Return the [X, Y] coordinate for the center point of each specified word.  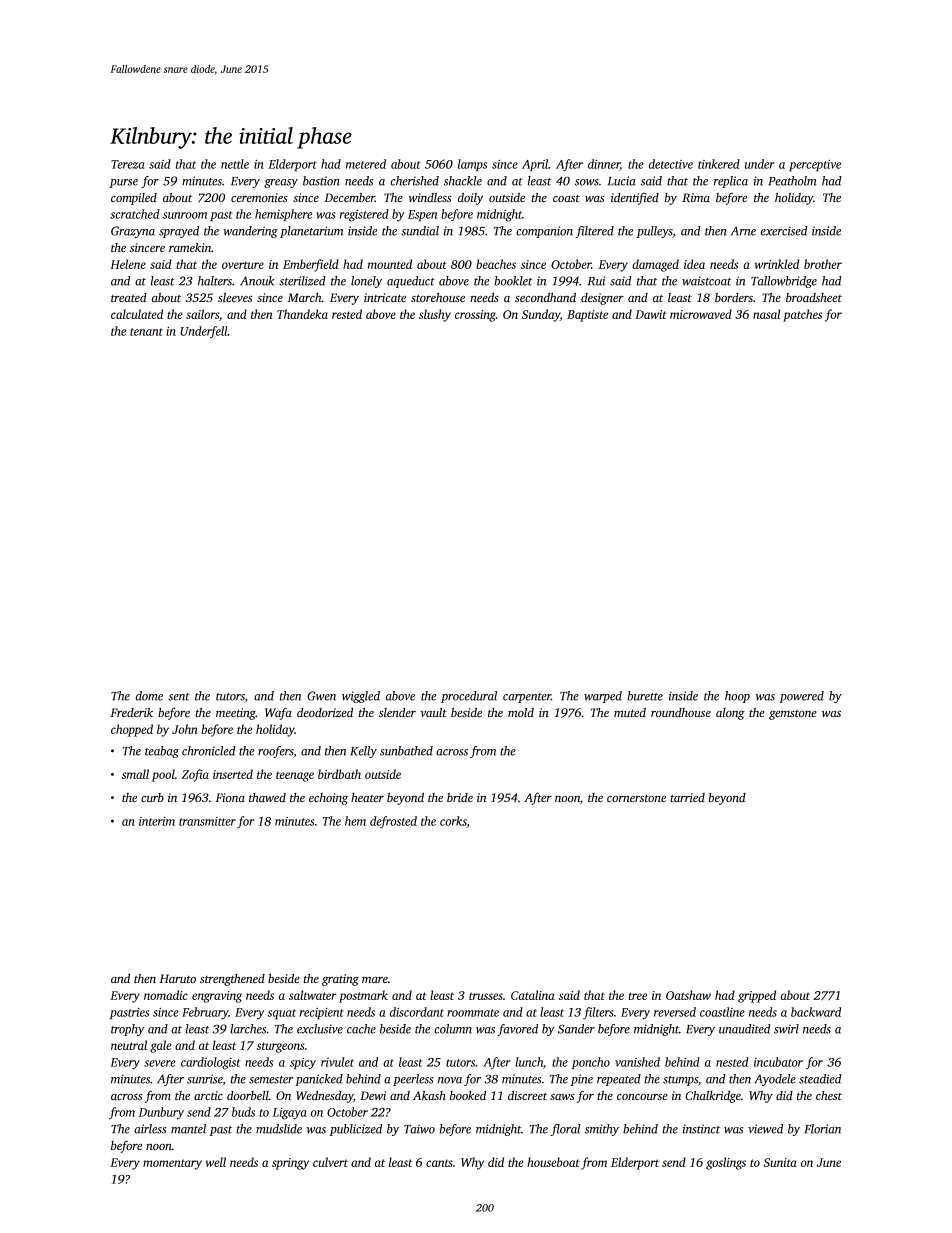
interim [157, 821]
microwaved [701, 314]
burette [645, 696]
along [730, 714]
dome [149, 696]
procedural [469, 697]
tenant [146, 332]
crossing [475, 316]
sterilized [302, 281]
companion [544, 232]
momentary [172, 1164]
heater [367, 797]
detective [671, 164]
